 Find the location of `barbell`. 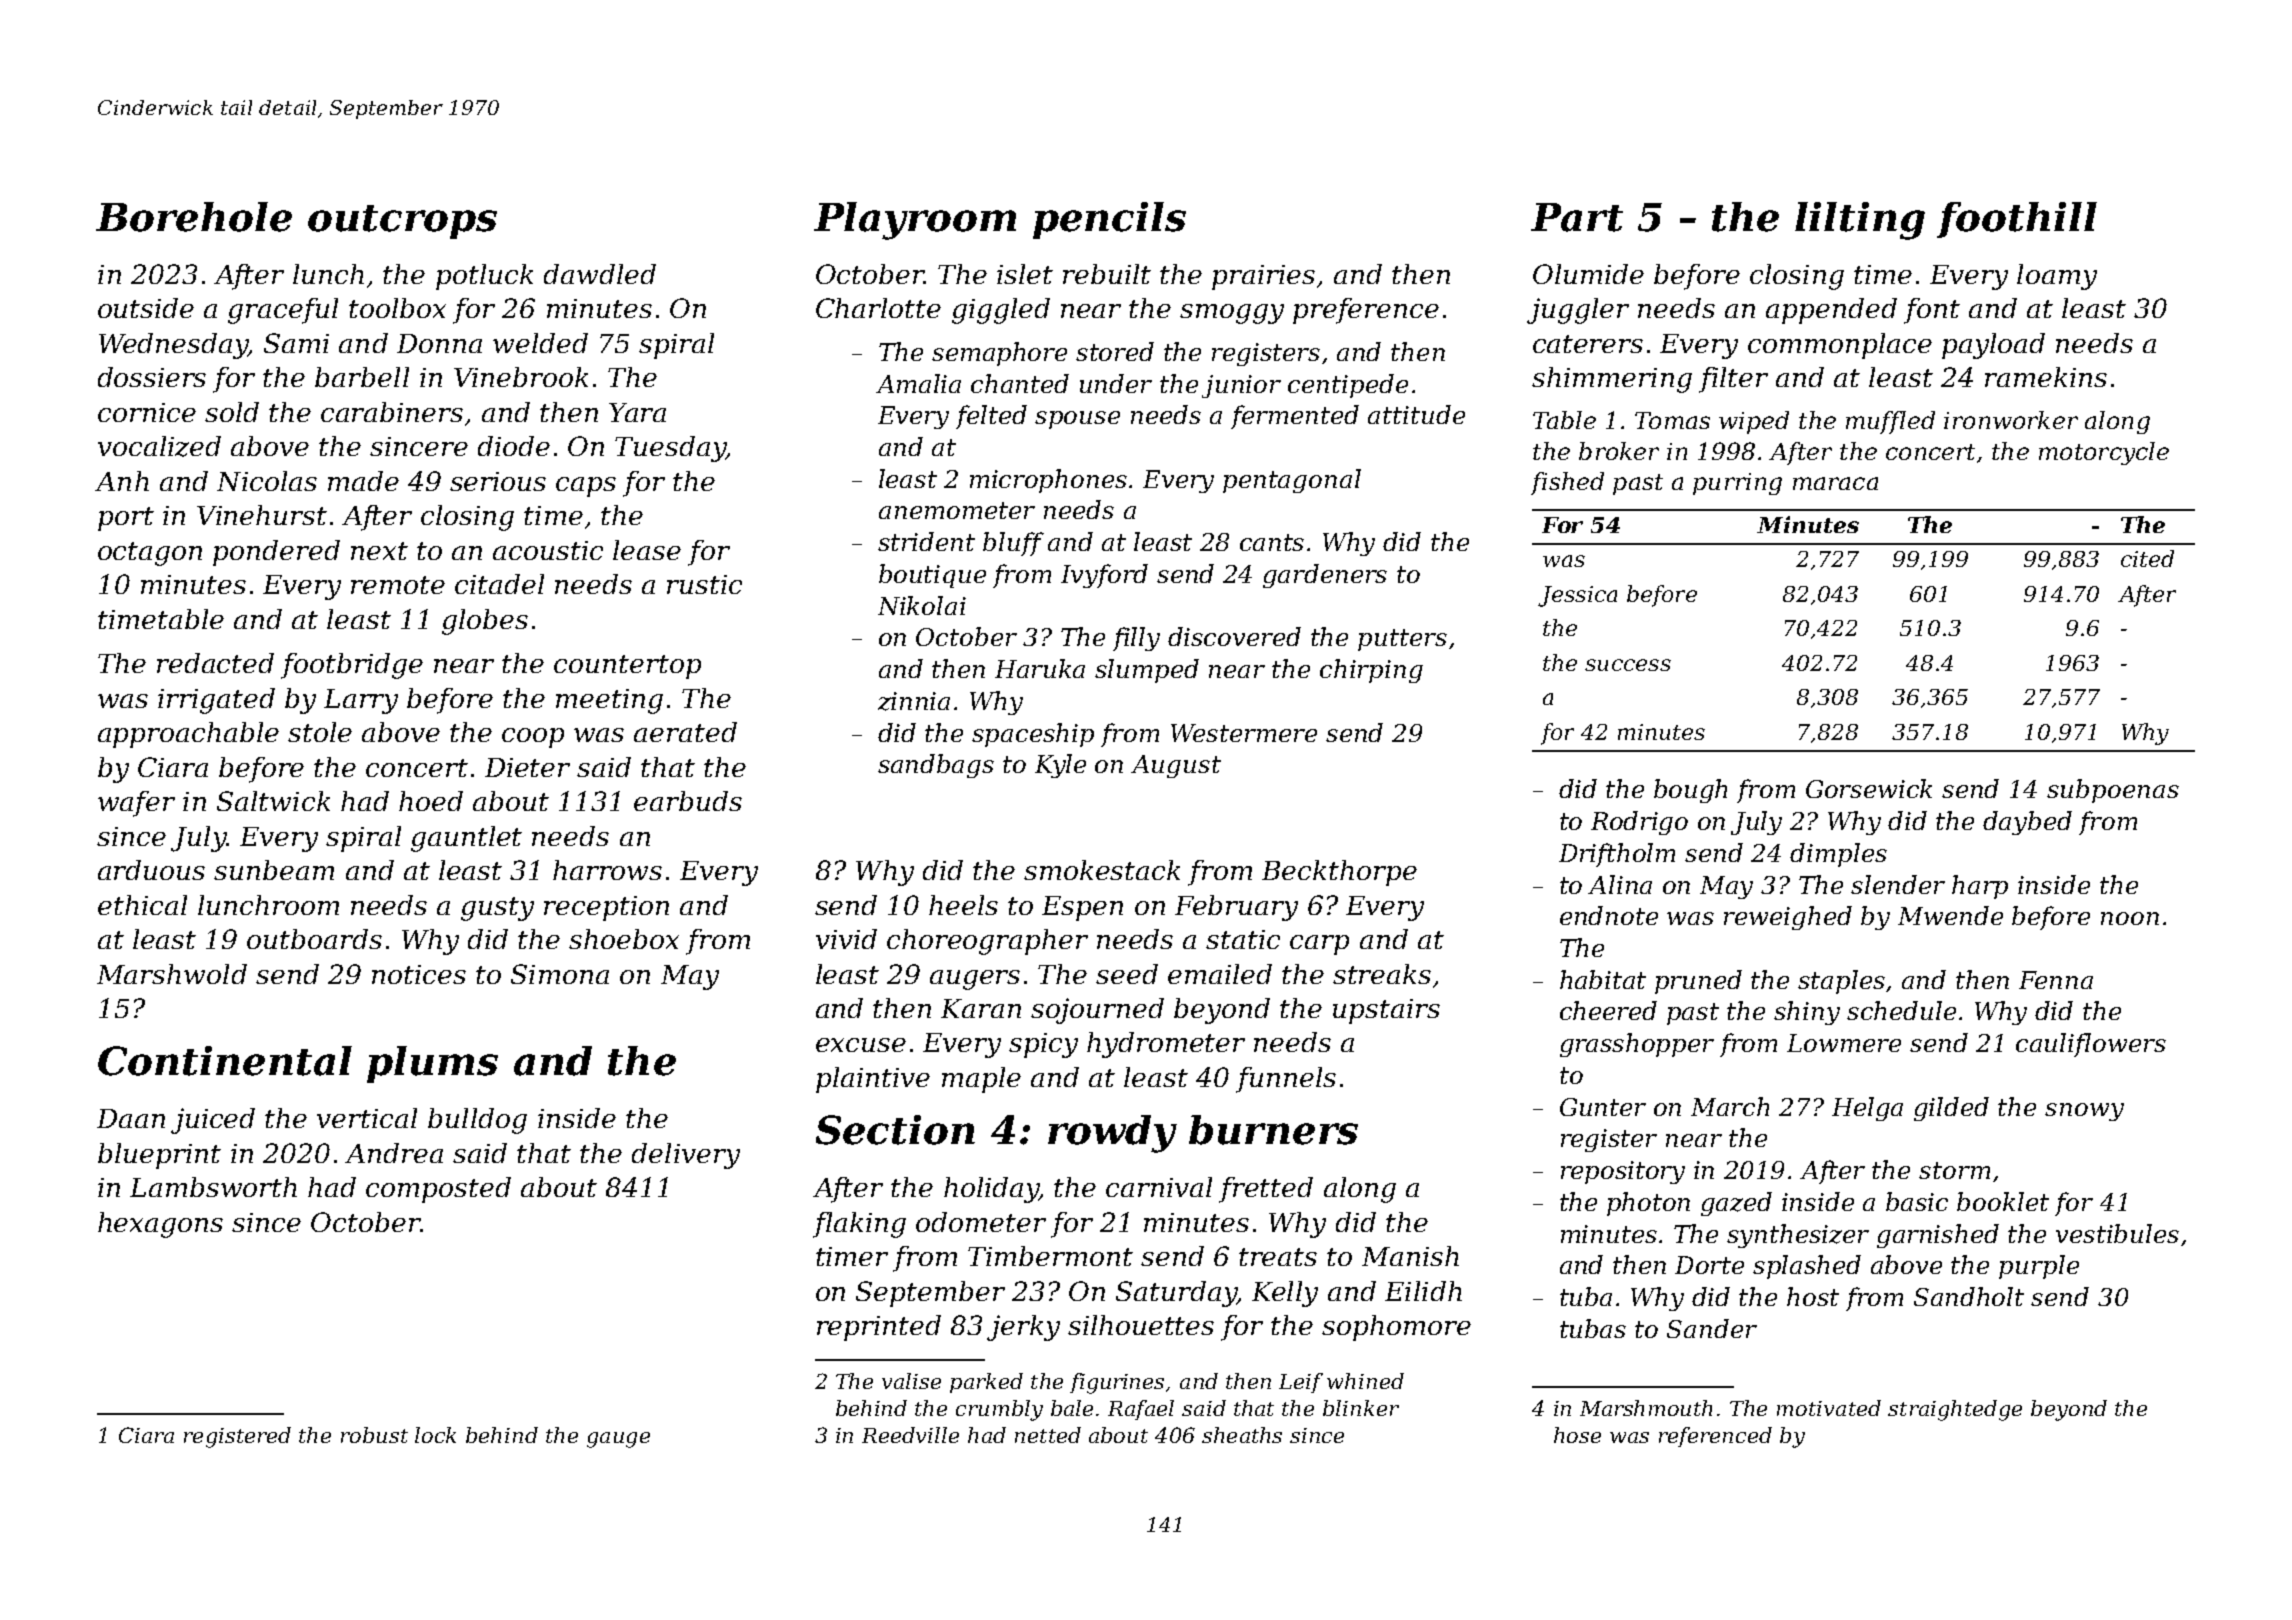

barbell is located at coordinates (362, 377).
